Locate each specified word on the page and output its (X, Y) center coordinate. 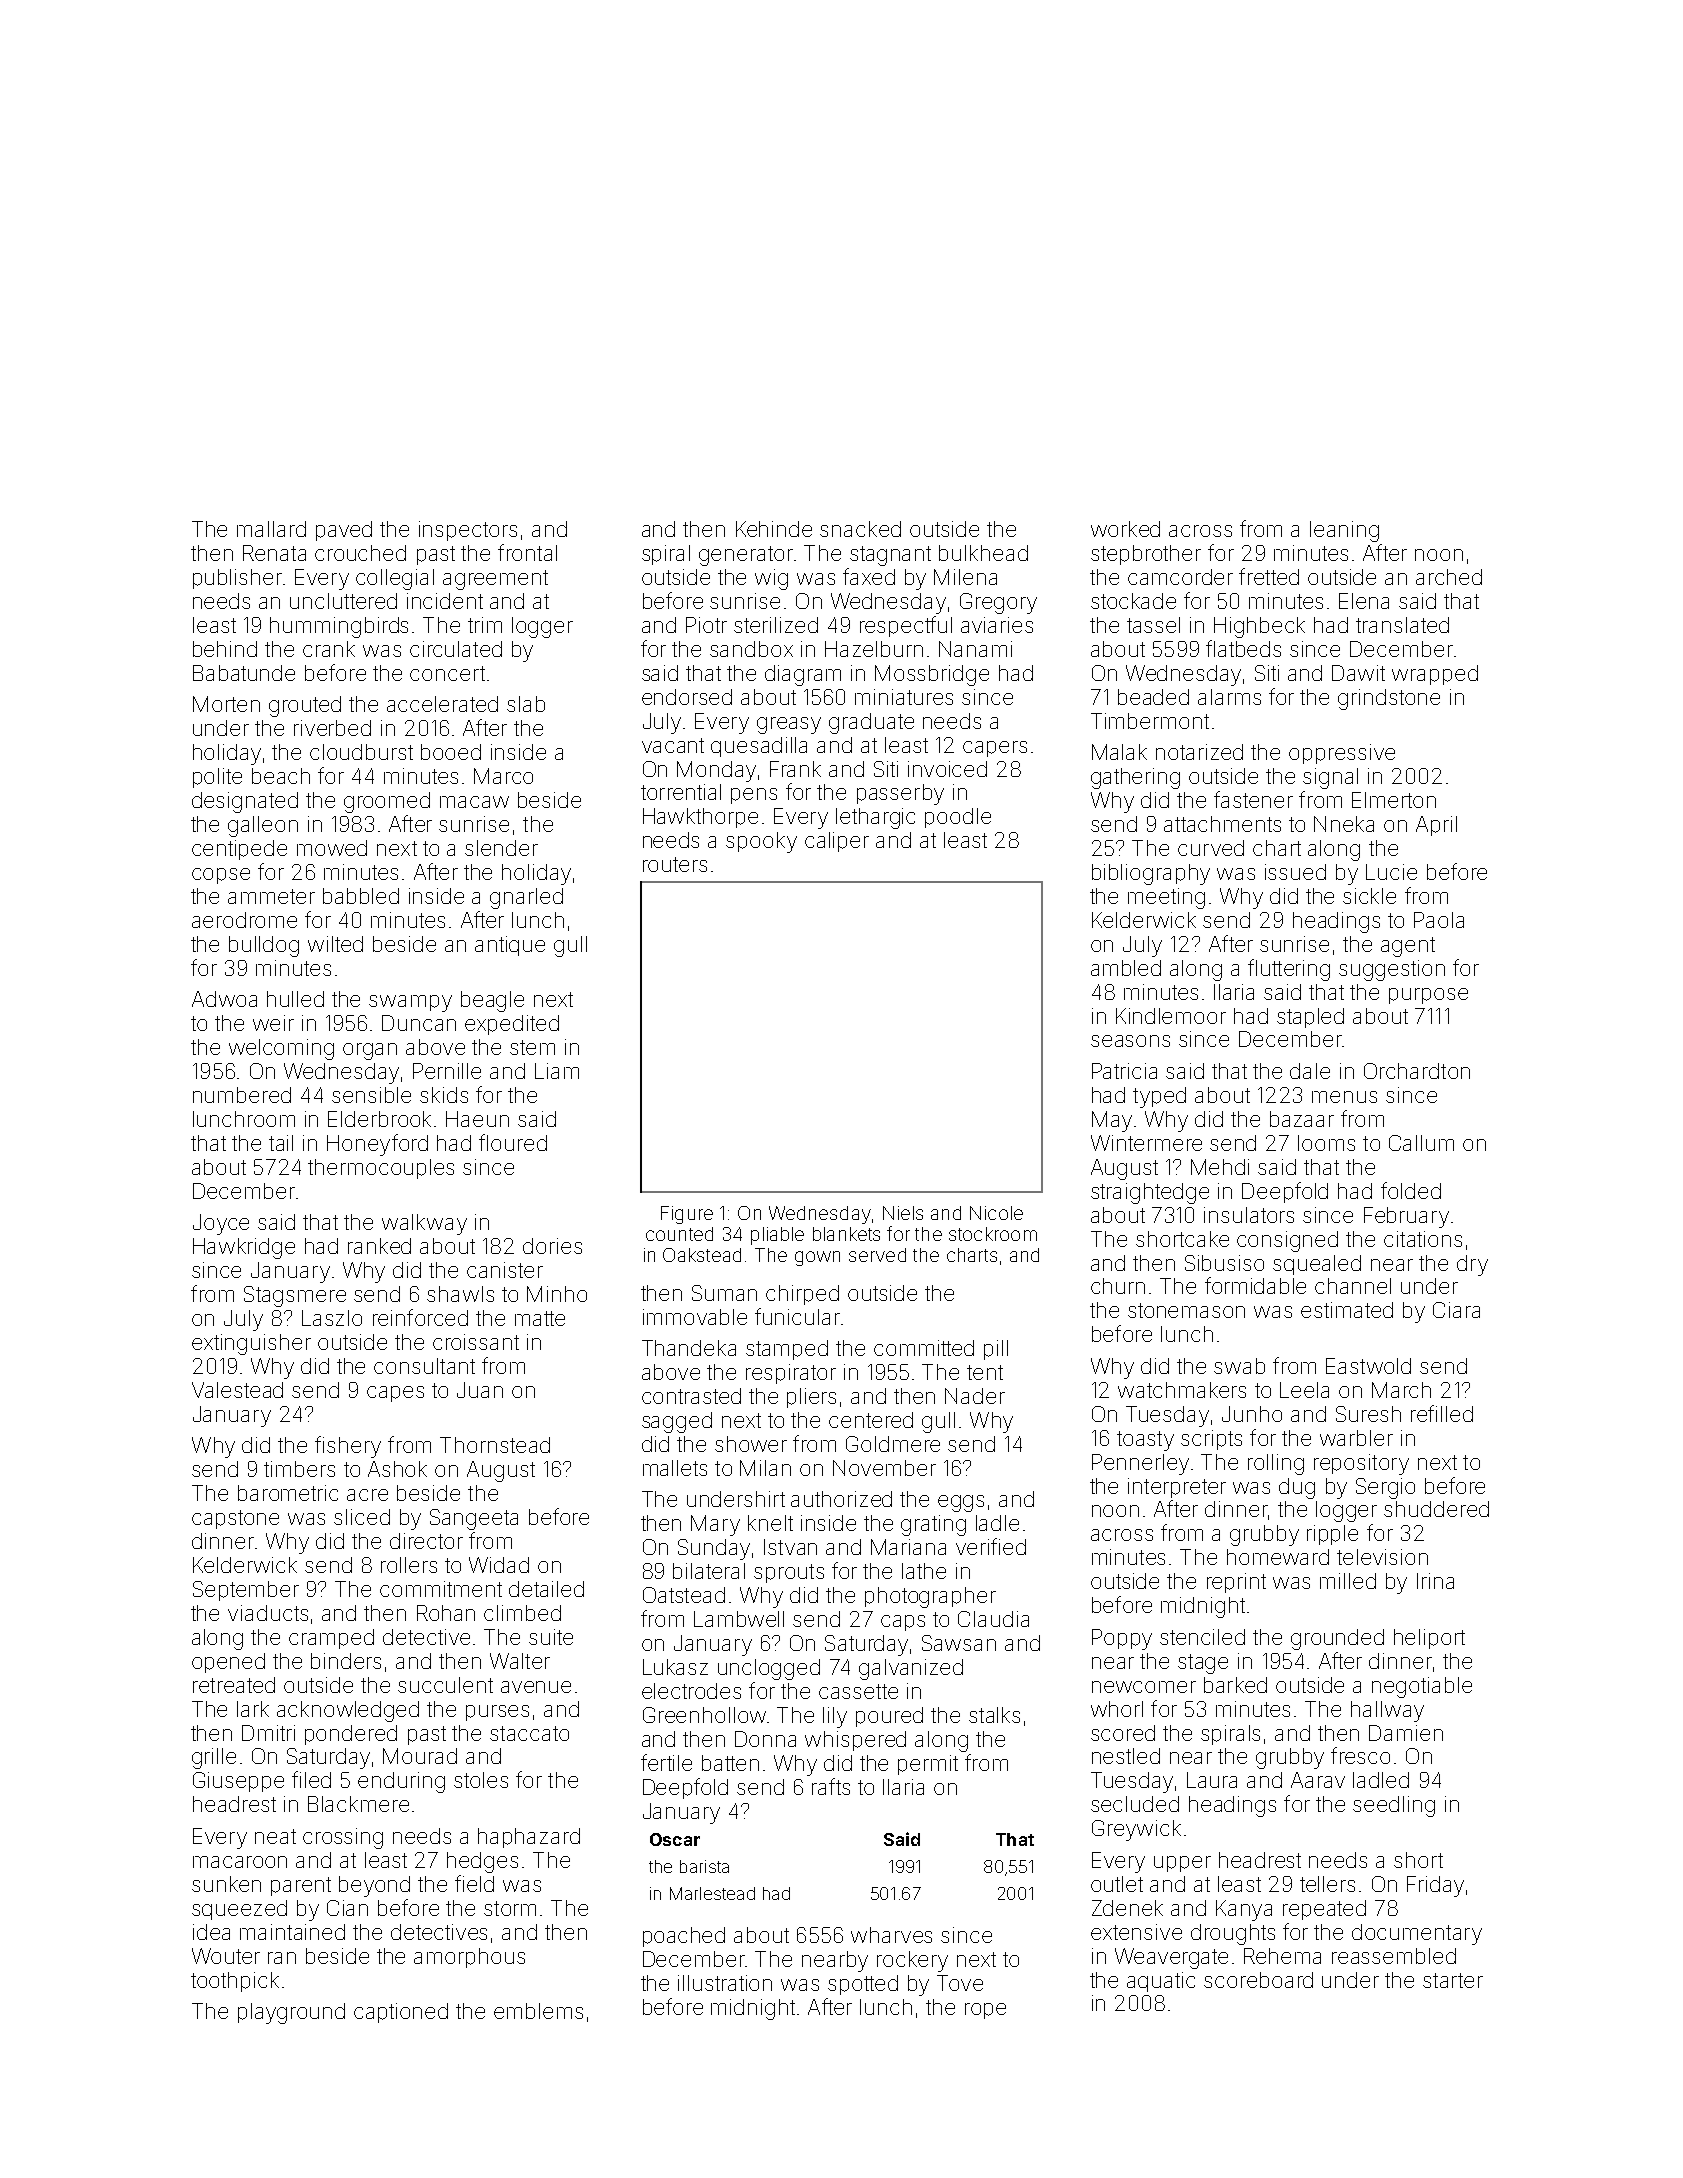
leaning (1344, 531)
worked (1125, 529)
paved (344, 531)
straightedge (1150, 1193)
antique (510, 946)
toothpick (235, 1982)
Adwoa (224, 999)
